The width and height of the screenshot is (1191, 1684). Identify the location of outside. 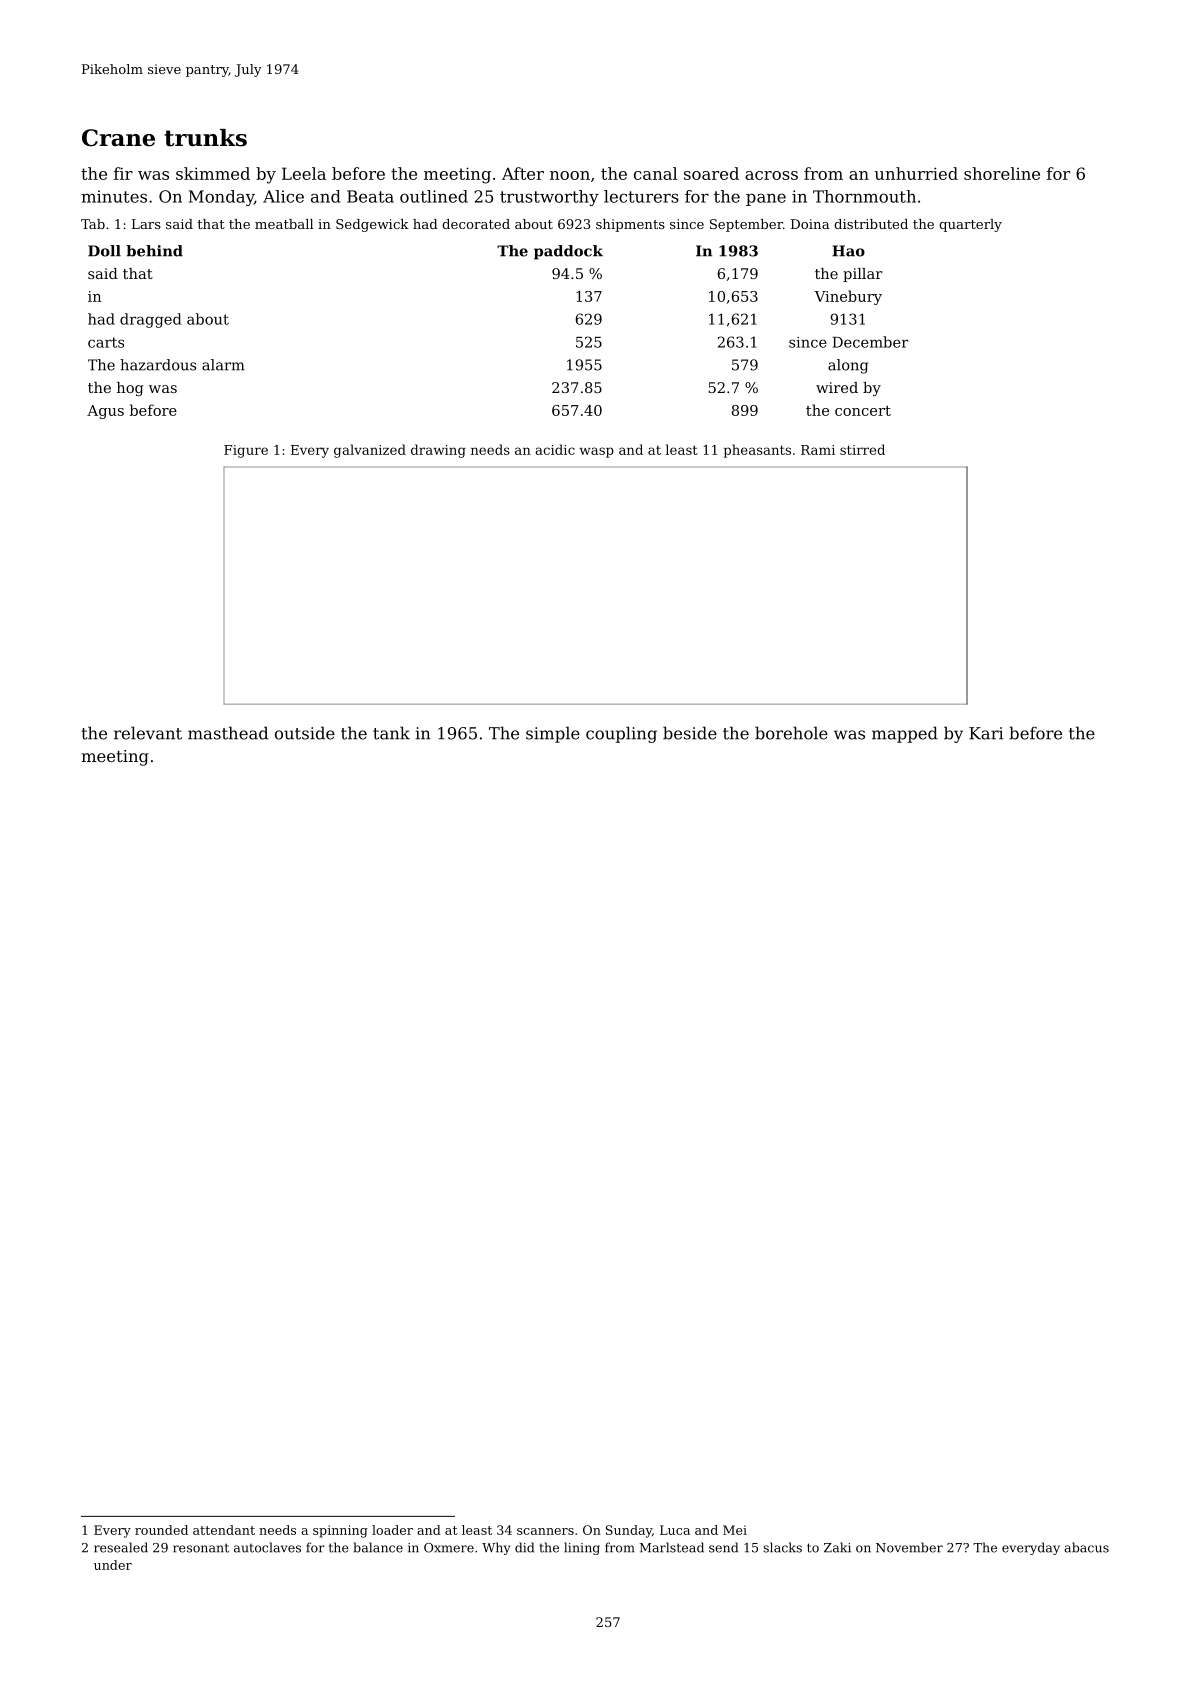
(305, 733).
